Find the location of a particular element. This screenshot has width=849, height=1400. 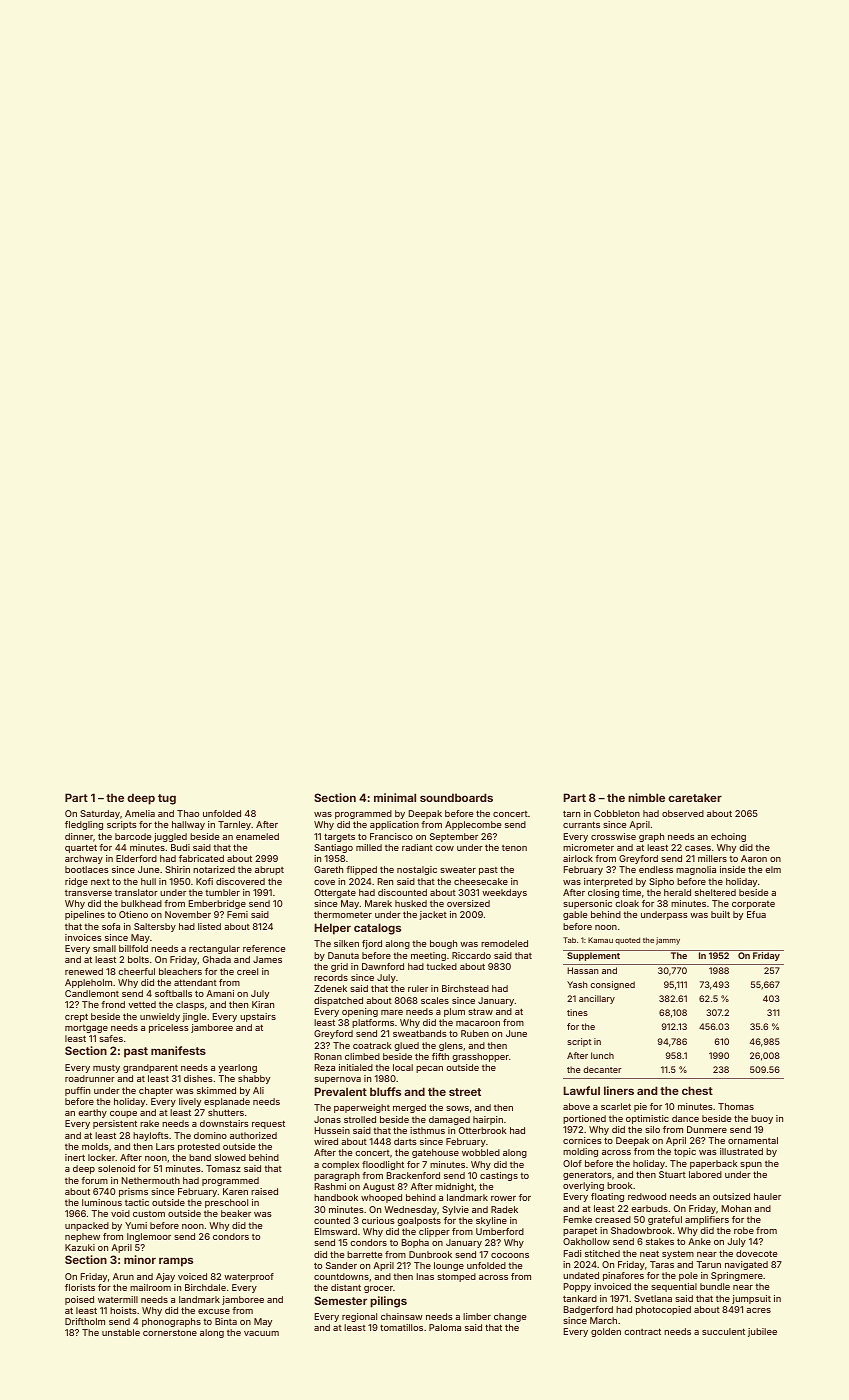

liners is located at coordinates (619, 1090).
